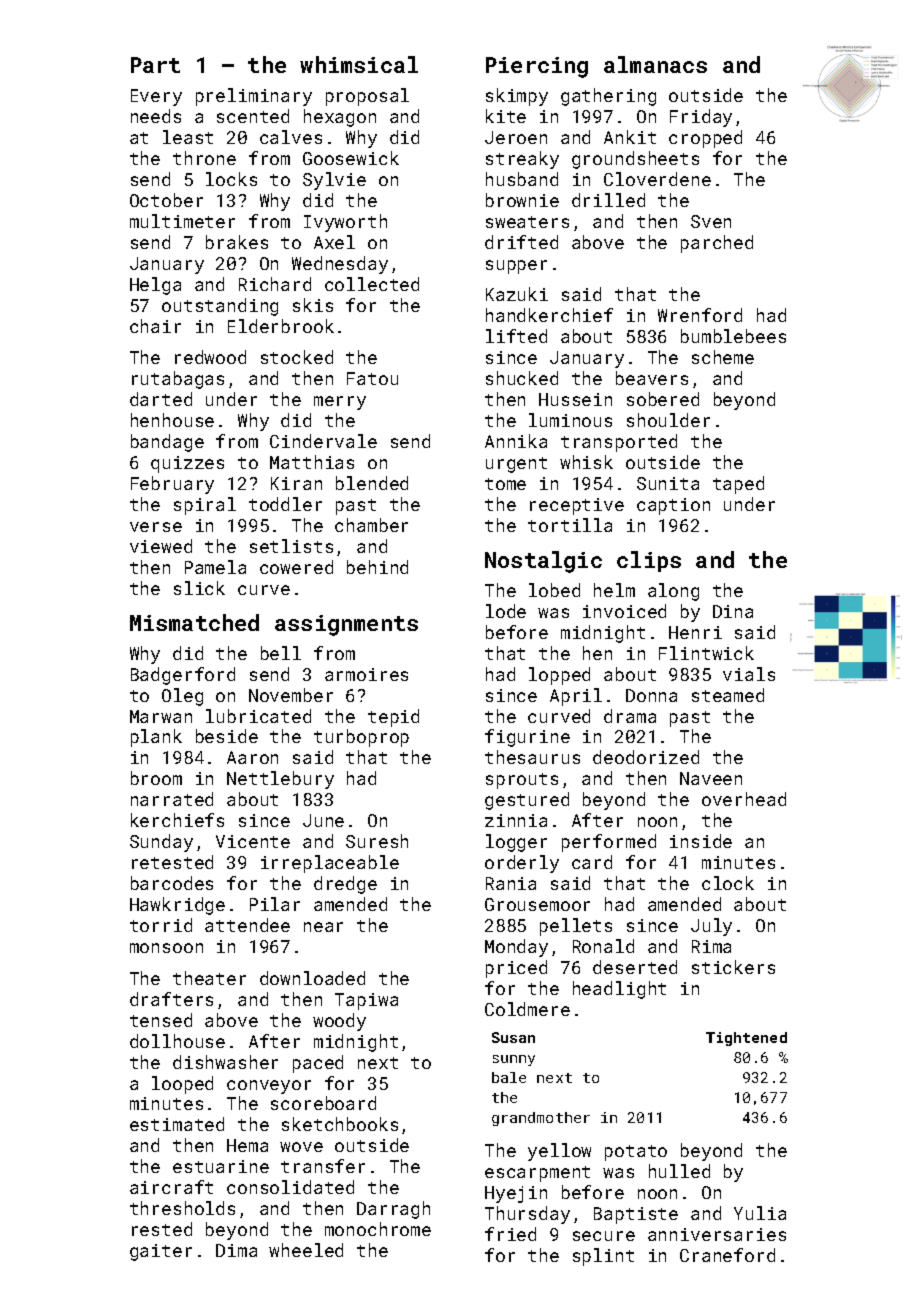 This screenshot has height=1314, width=924. I want to click on Wrenford, so click(700, 315).
